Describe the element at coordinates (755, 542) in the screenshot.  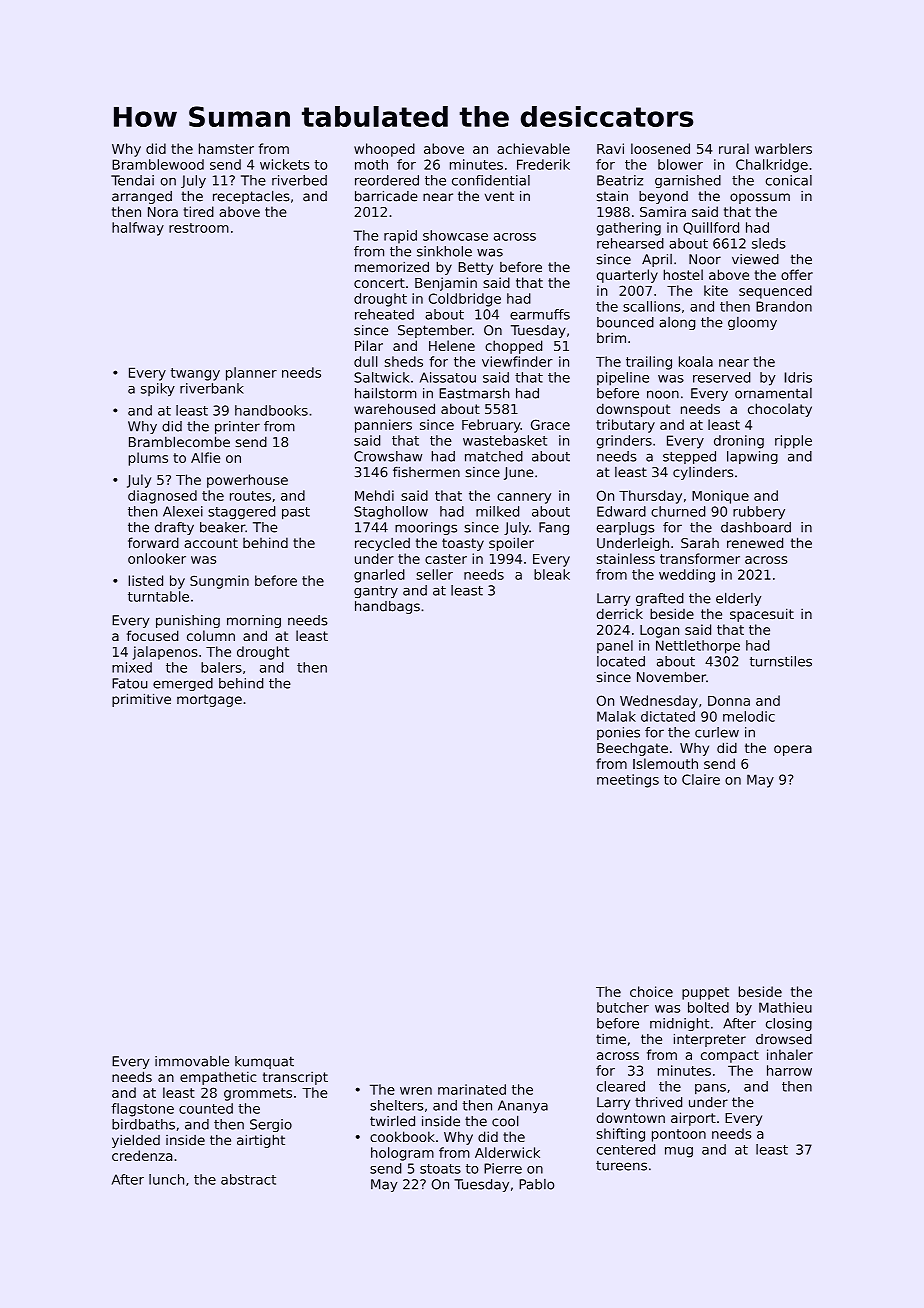
I see `renewed` at that location.
